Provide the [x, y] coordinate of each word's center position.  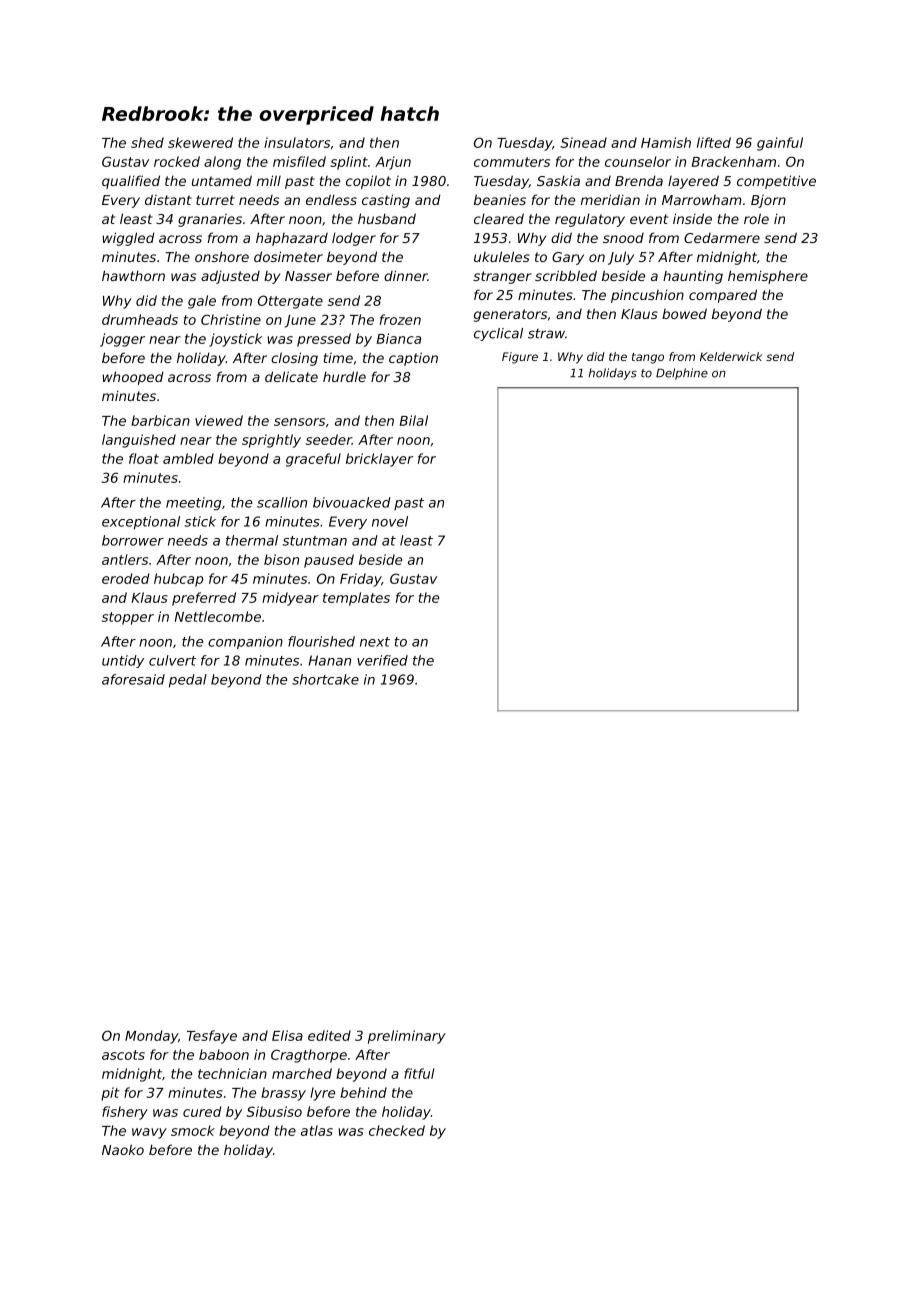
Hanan [330, 660]
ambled [188, 458]
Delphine [682, 374]
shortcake [325, 679]
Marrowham [702, 200]
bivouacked [352, 502]
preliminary [407, 1037]
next [375, 642]
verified [382, 660]
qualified [131, 182]
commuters [512, 162]
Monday [151, 1037]
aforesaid [133, 679]
